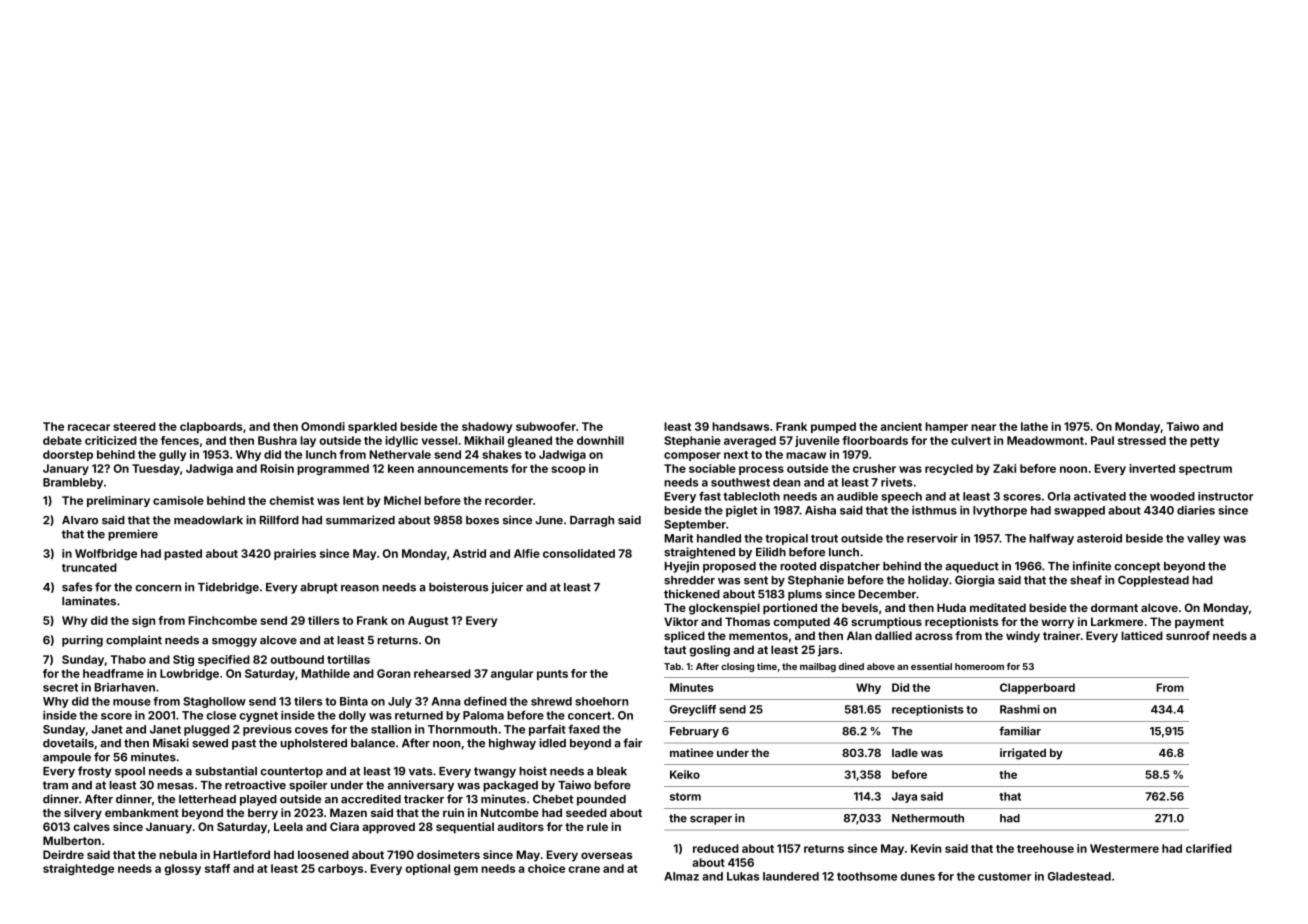  What do you see at coordinates (1037, 688) in the screenshot?
I see `Clapperboard` at bounding box center [1037, 688].
